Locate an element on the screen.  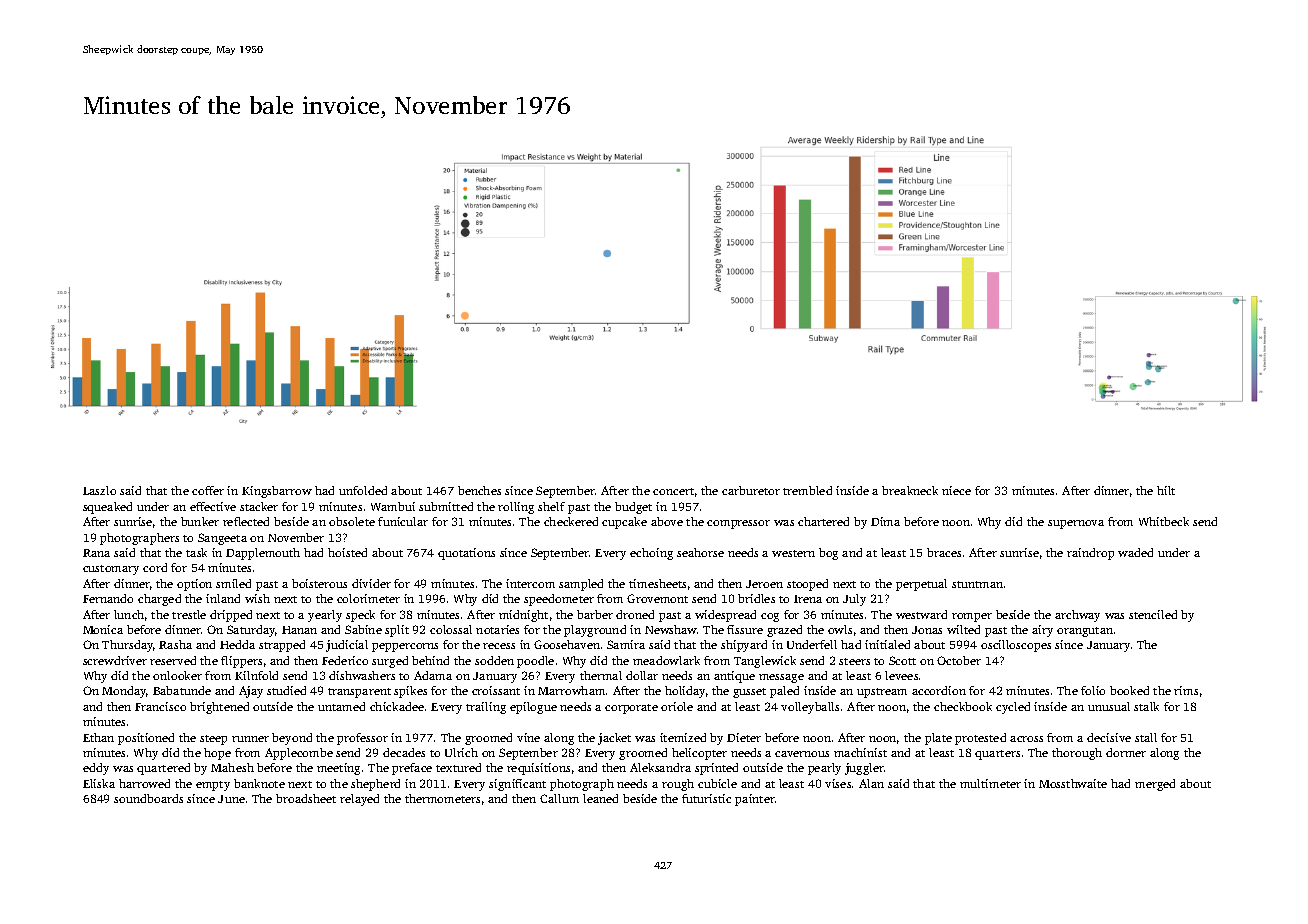
intercom is located at coordinates (530, 583).
